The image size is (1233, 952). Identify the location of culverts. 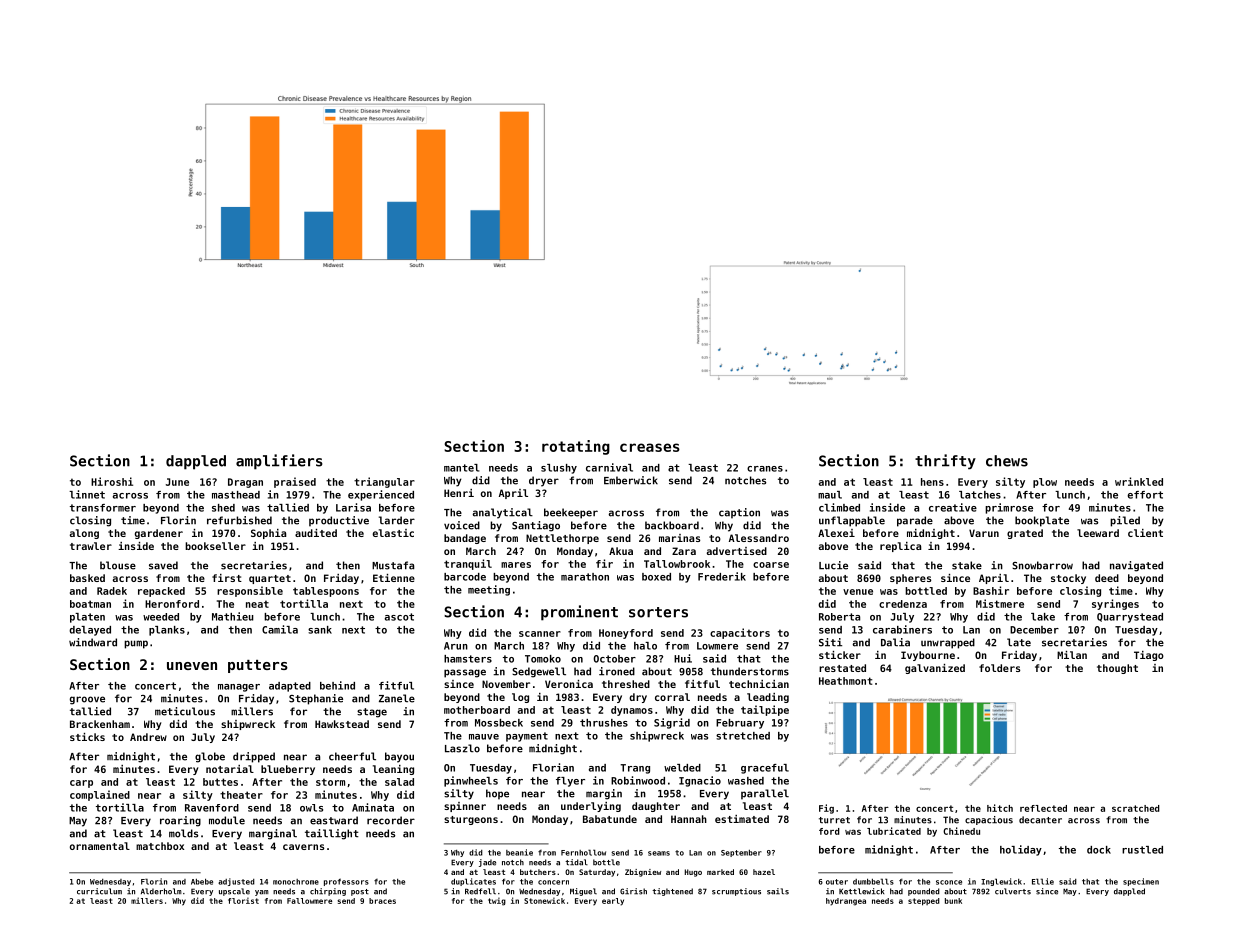
(1013, 891).
